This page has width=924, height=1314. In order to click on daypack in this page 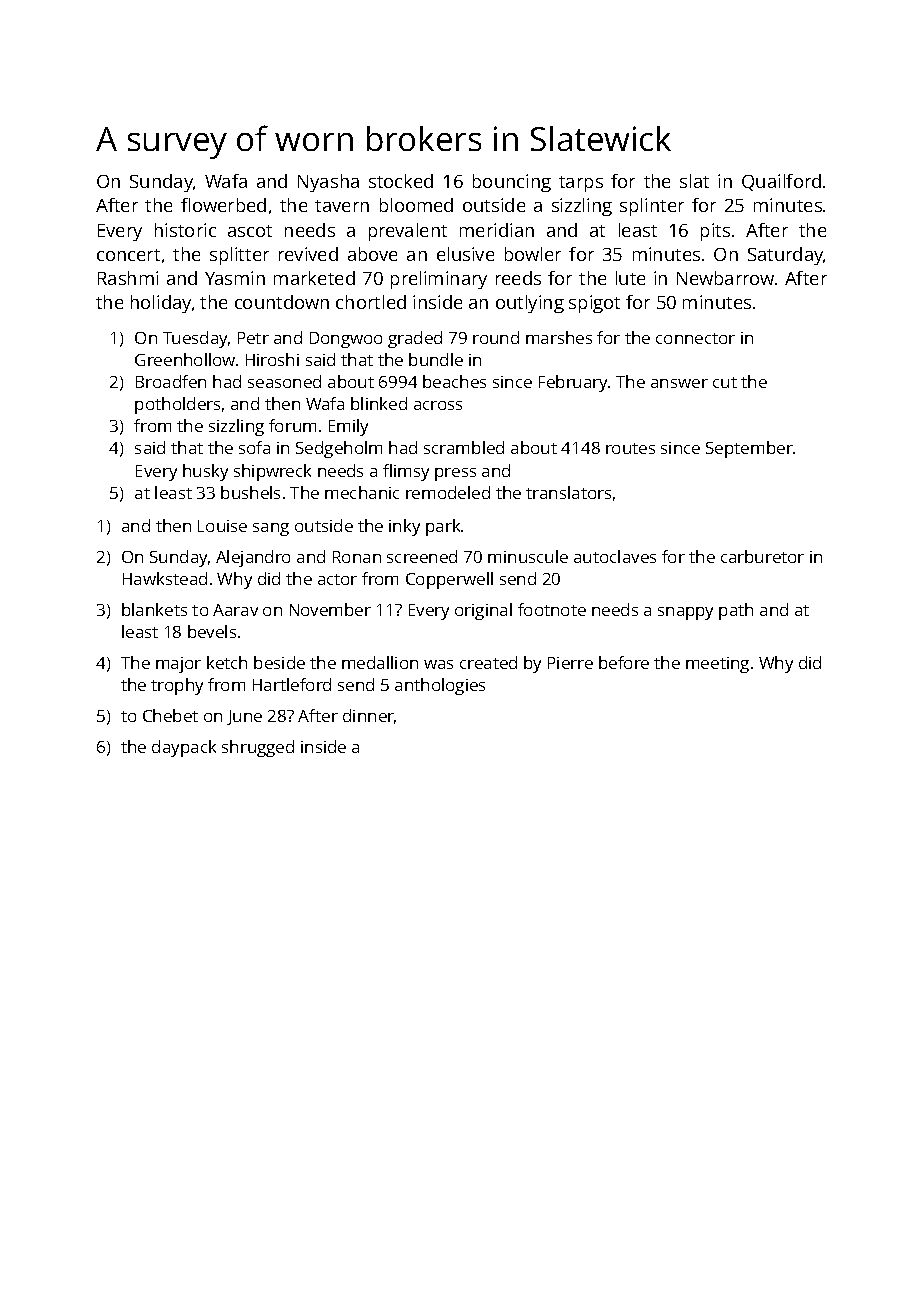, I will do `click(184, 748)`.
